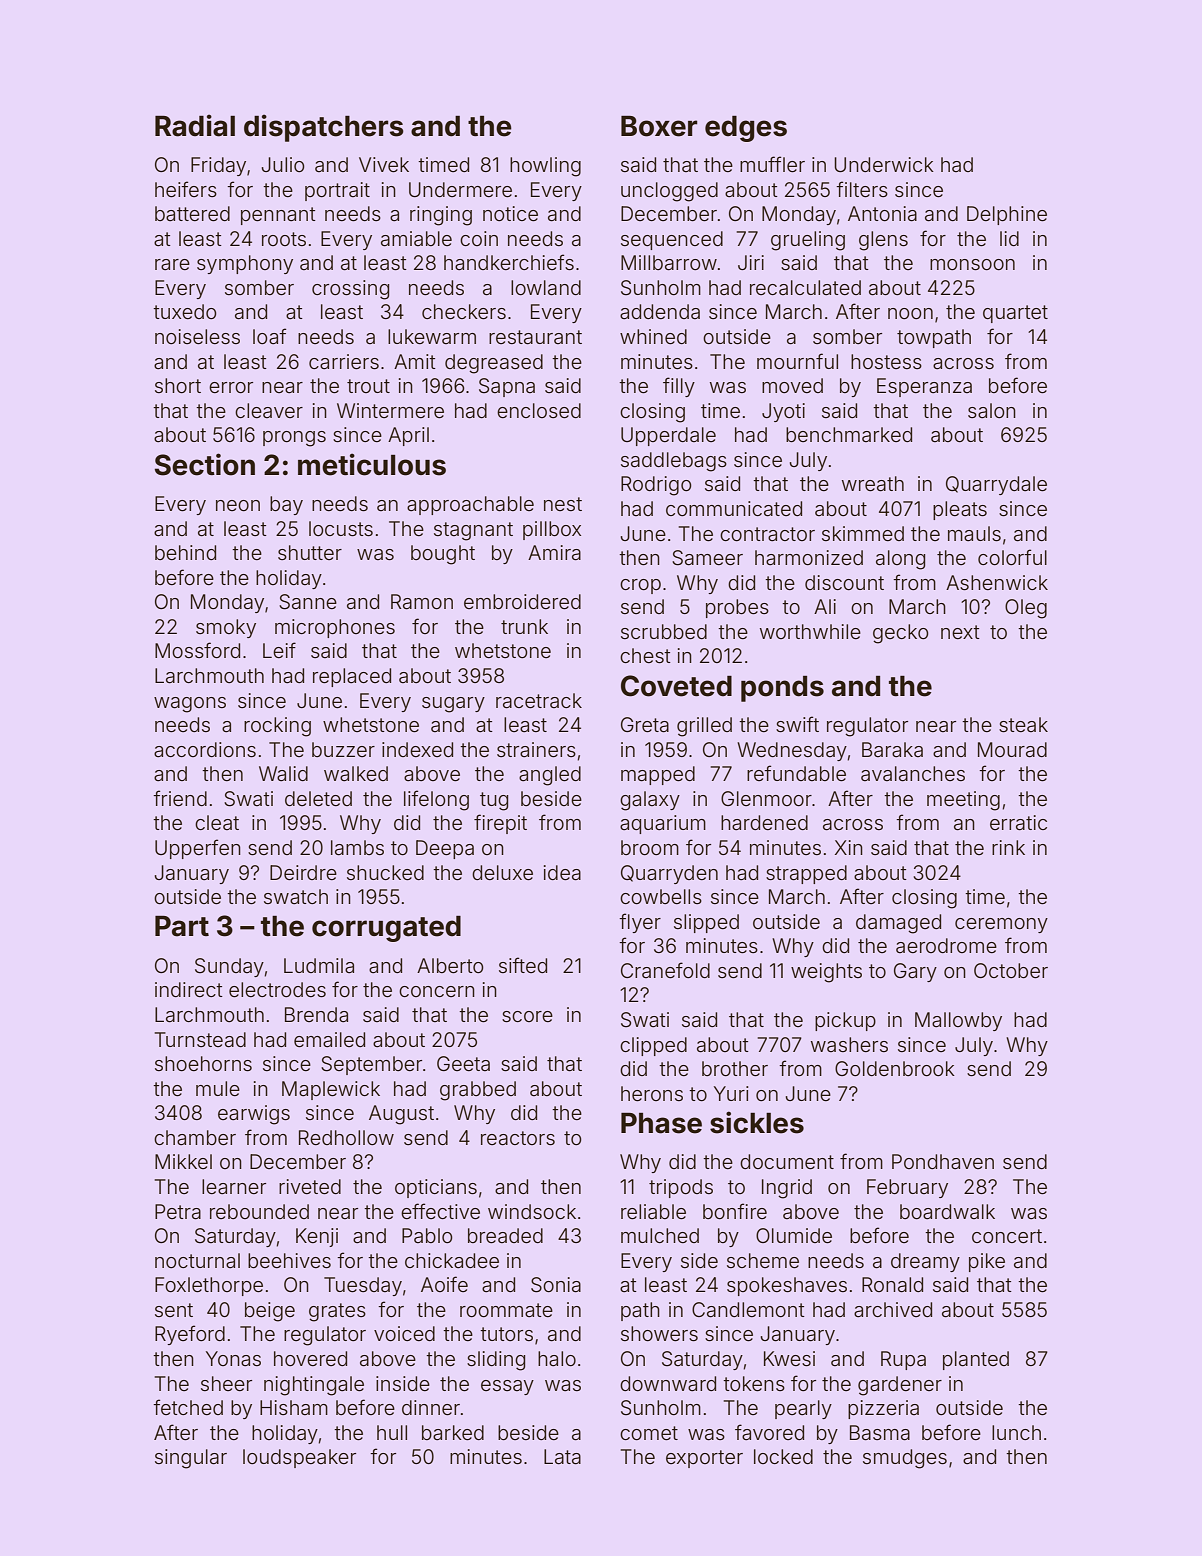 This screenshot has height=1556, width=1202. Describe the element at coordinates (884, 164) in the screenshot. I see `Underwick` at that location.
